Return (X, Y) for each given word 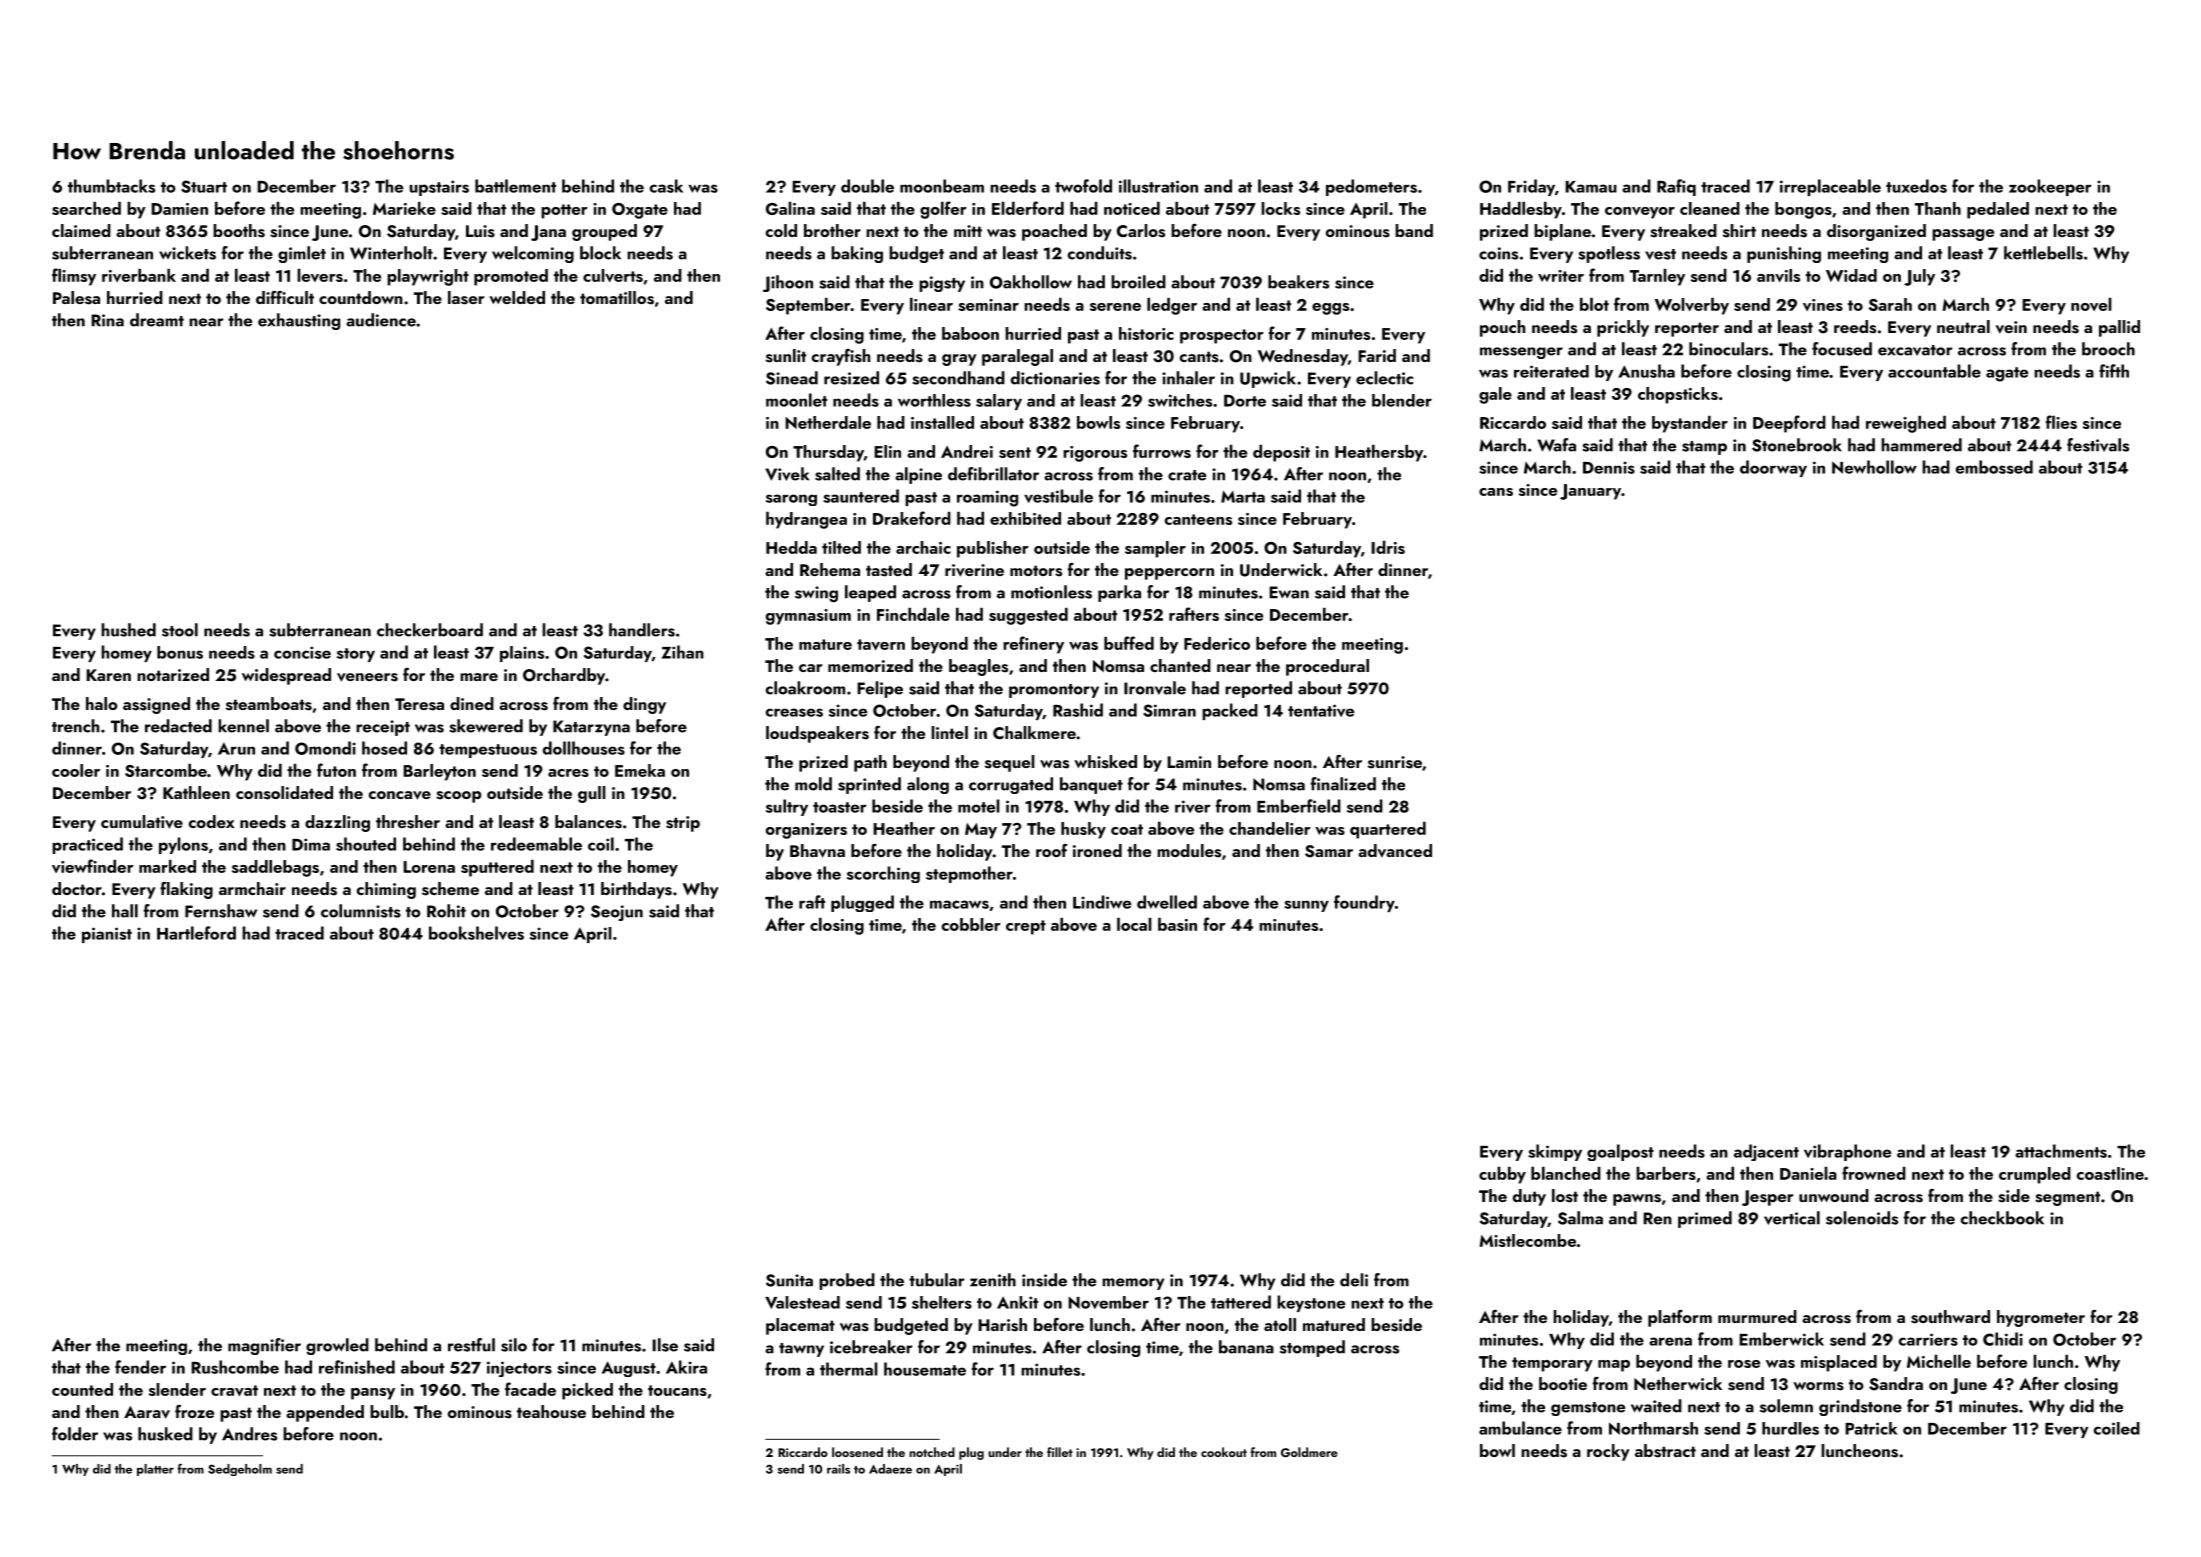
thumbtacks (111, 186)
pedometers (1371, 187)
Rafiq (1676, 187)
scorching (883, 874)
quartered (1388, 830)
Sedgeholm (240, 1470)
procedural (1327, 667)
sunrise (1395, 762)
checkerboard (430, 630)
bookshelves (476, 933)
